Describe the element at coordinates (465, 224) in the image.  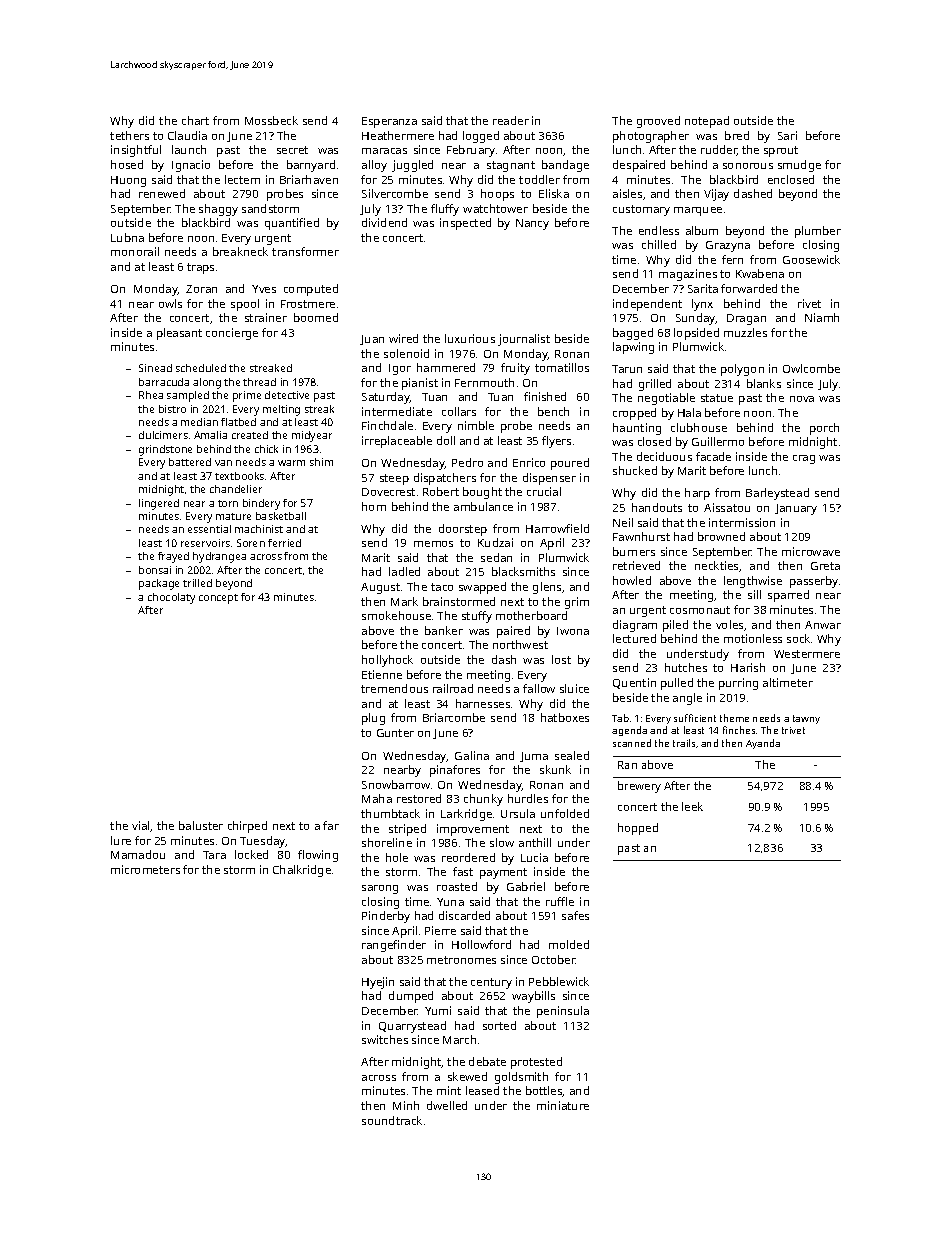
I see `inspected` at that location.
